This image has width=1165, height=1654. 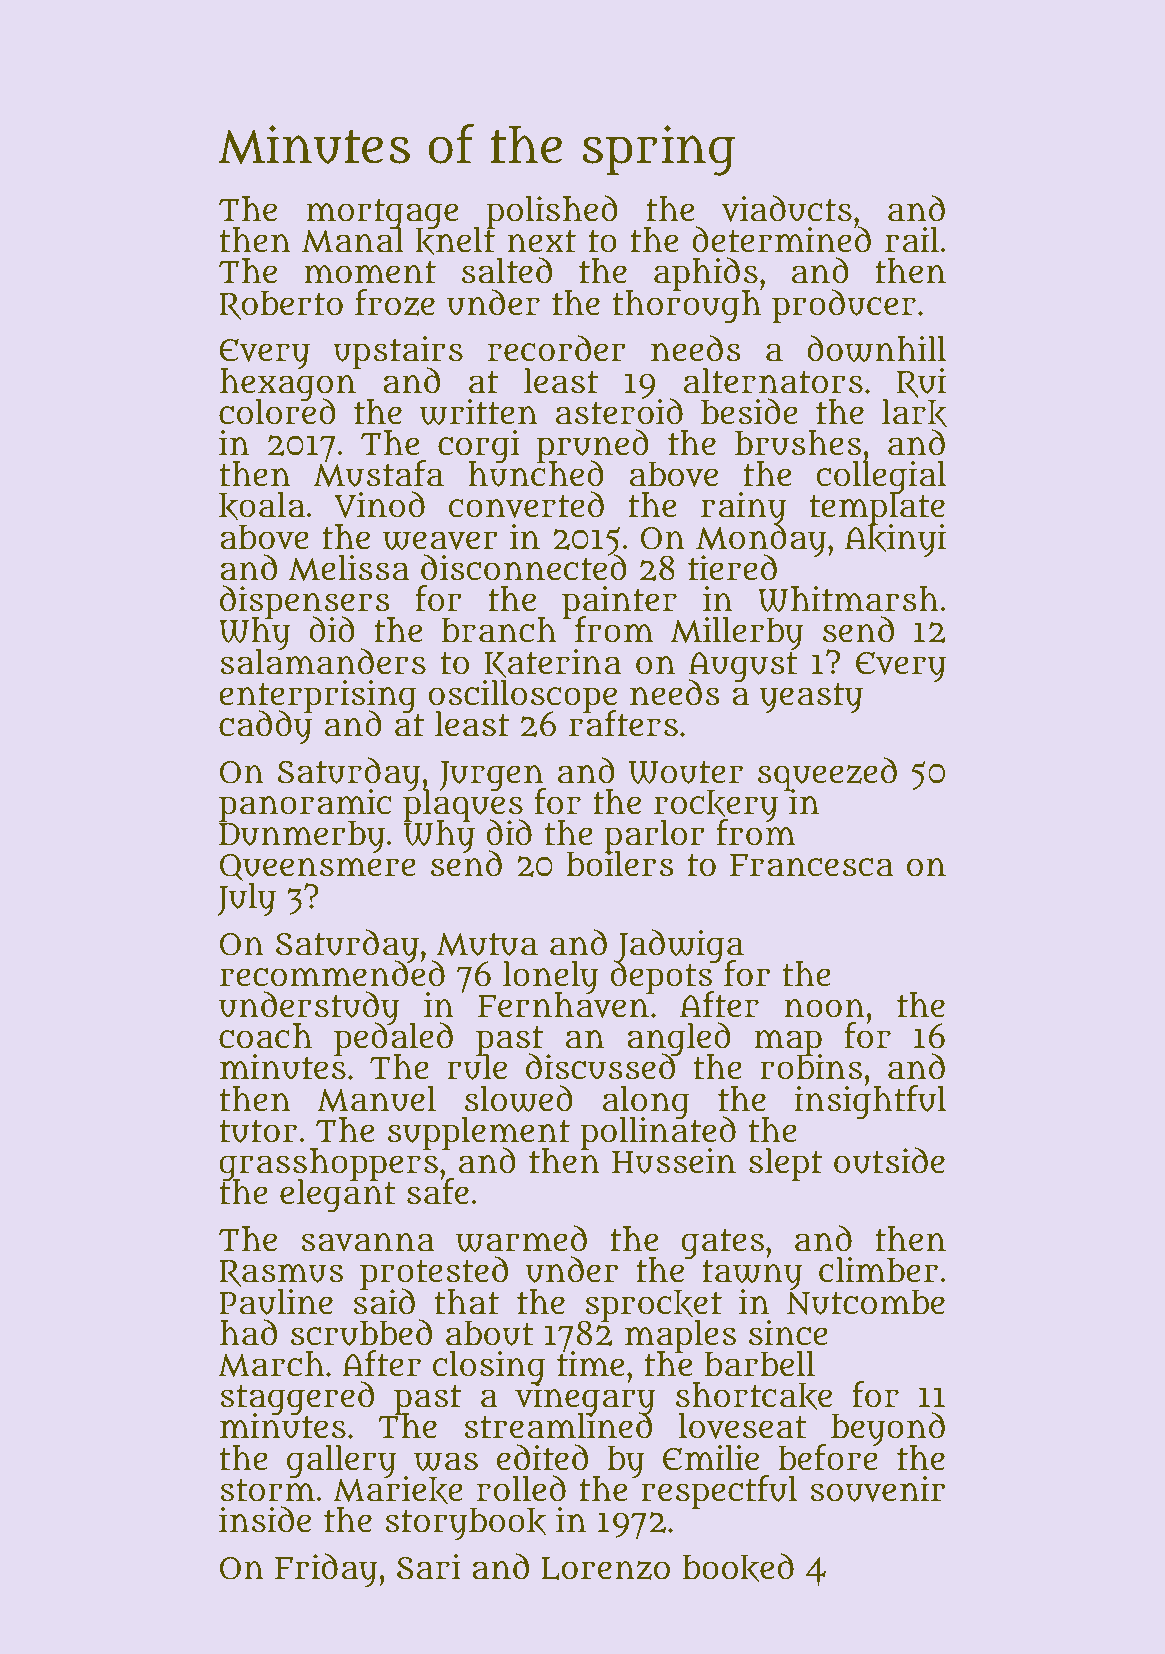 What do you see at coordinates (679, 1039) in the image?
I see `angled` at bounding box center [679, 1039].
